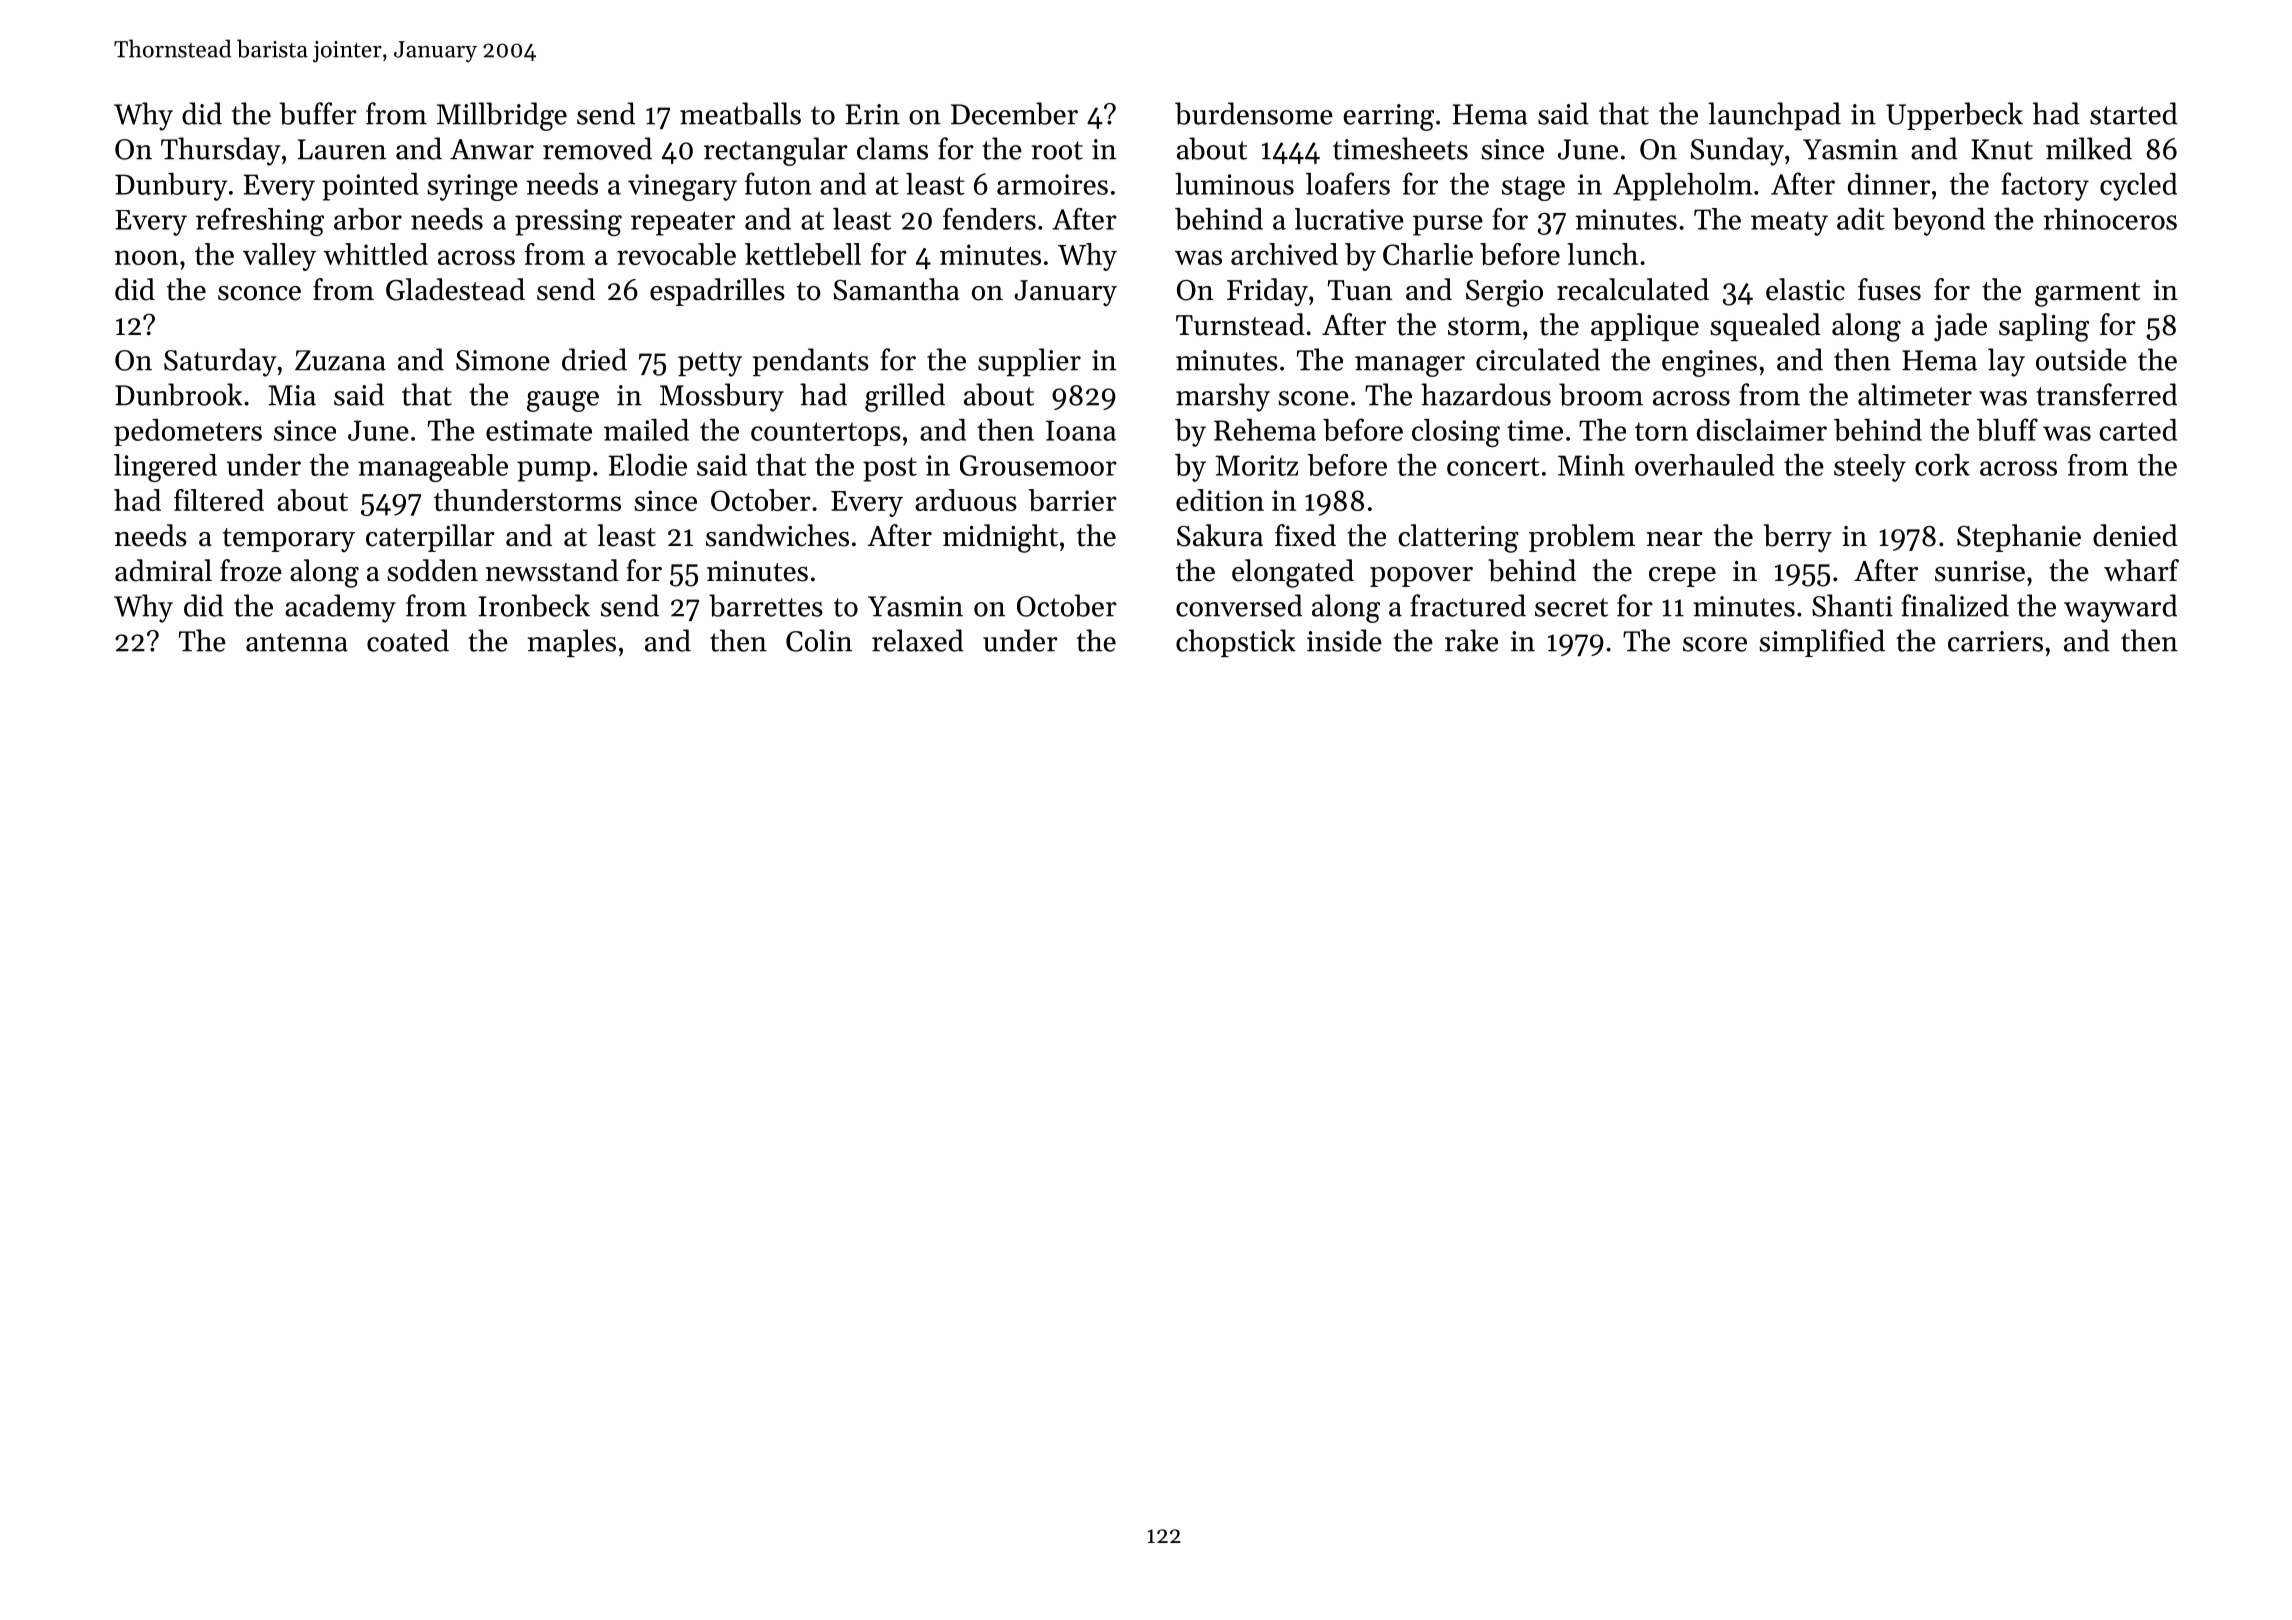 The image size is (2292, 1620). I want to click on lay, so click(2006, 362).
